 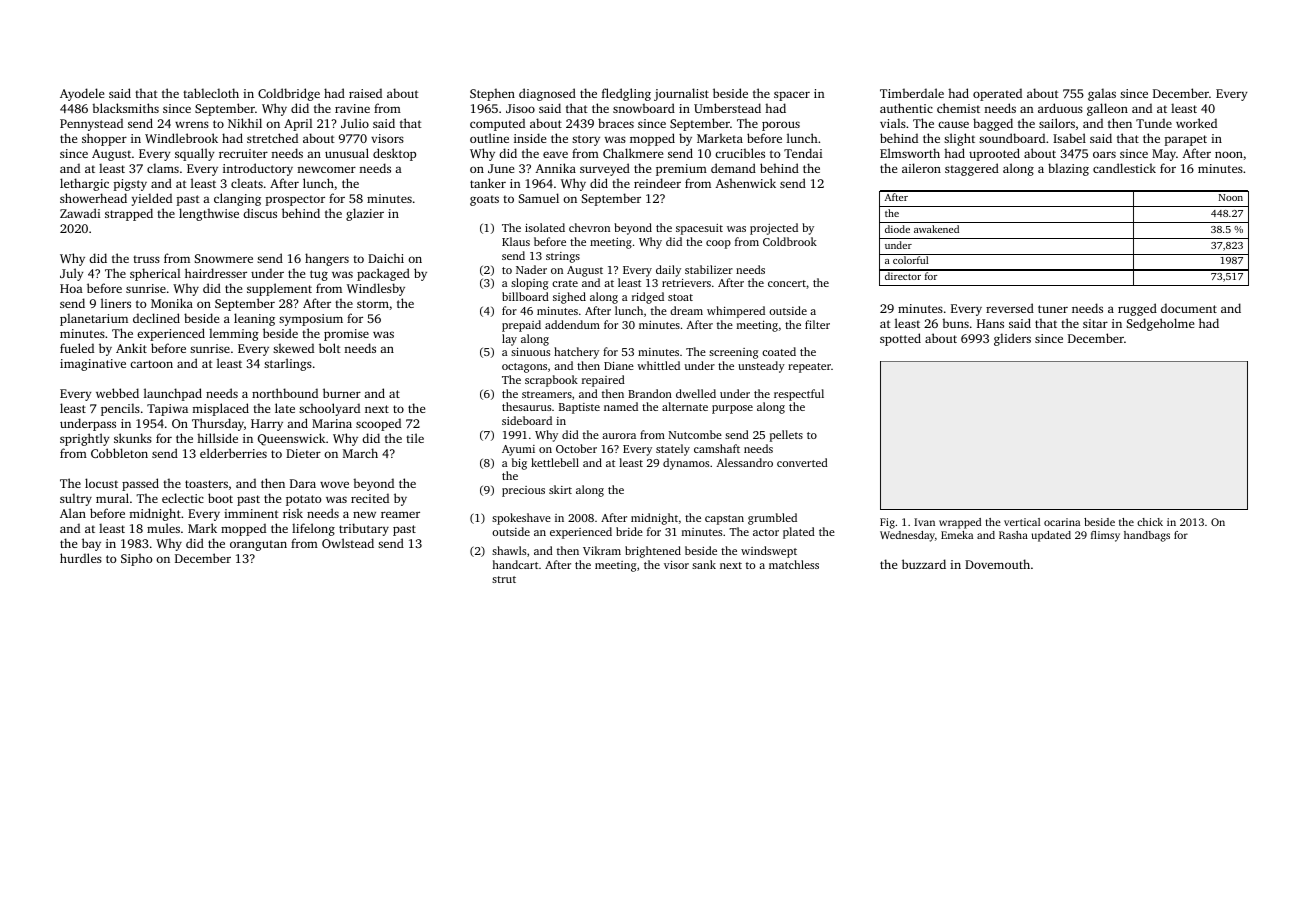 What do you see at coordinates (267, 425) in the page?
I see `Harry` at bounding box center [267, 425].
